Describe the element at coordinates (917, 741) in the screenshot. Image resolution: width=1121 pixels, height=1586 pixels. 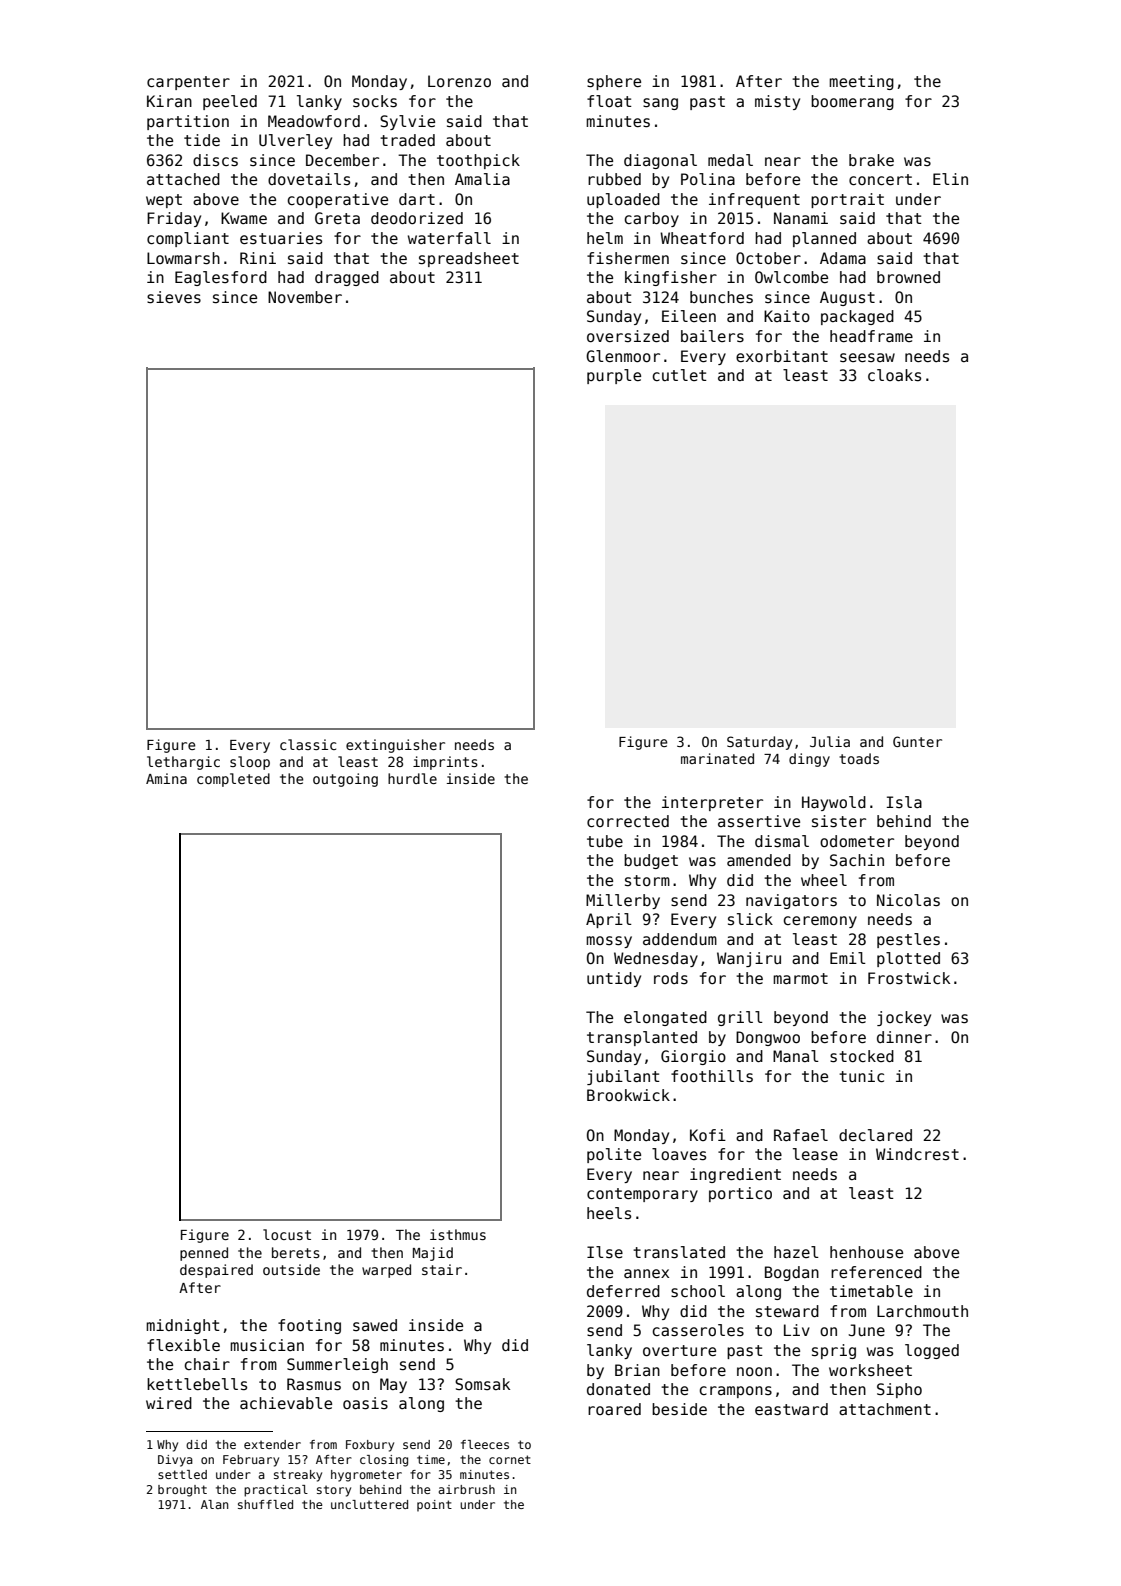
I see `Gunter` at that location.
